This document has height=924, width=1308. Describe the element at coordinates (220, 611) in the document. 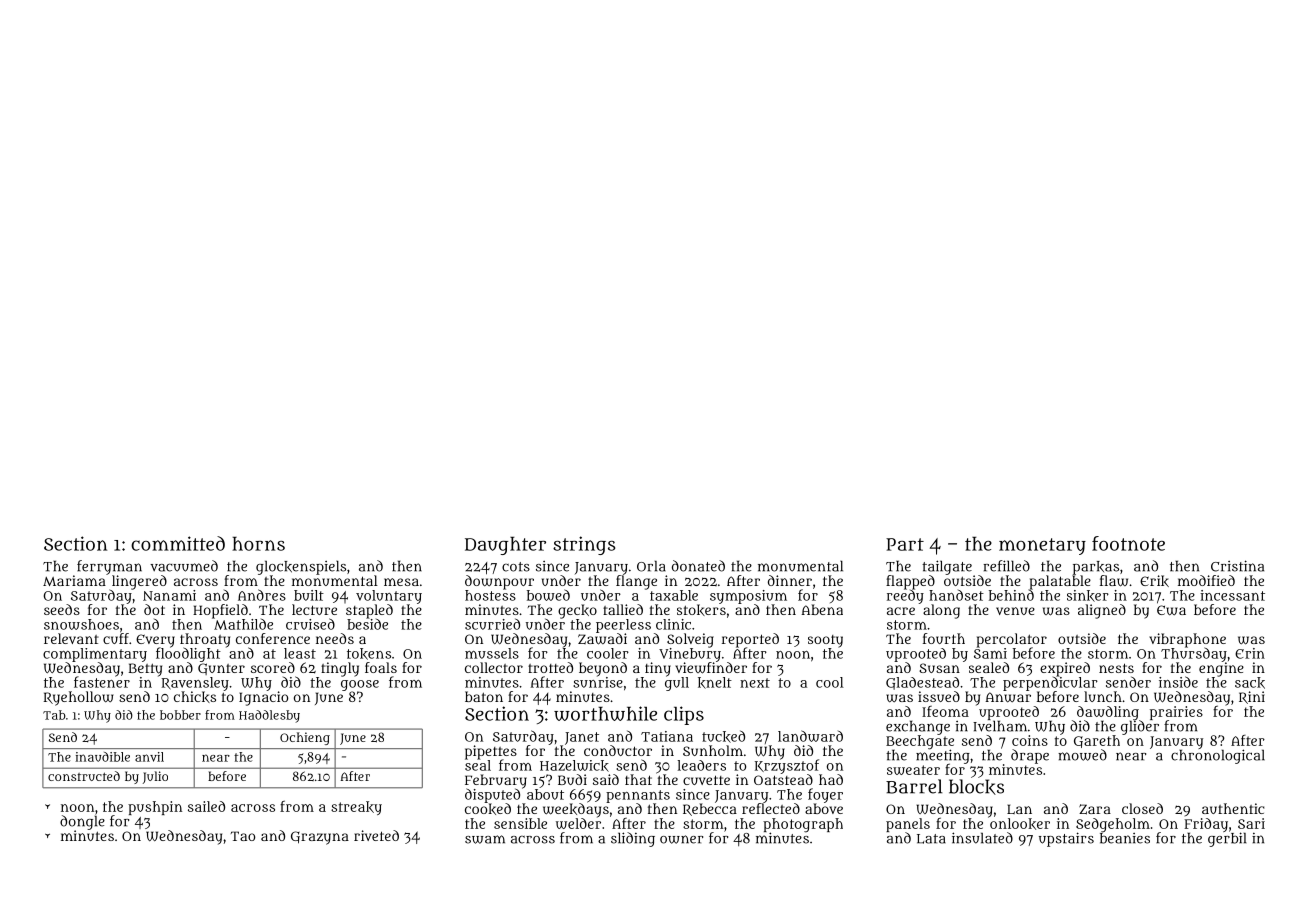

I see `Hopfield` at that location.
